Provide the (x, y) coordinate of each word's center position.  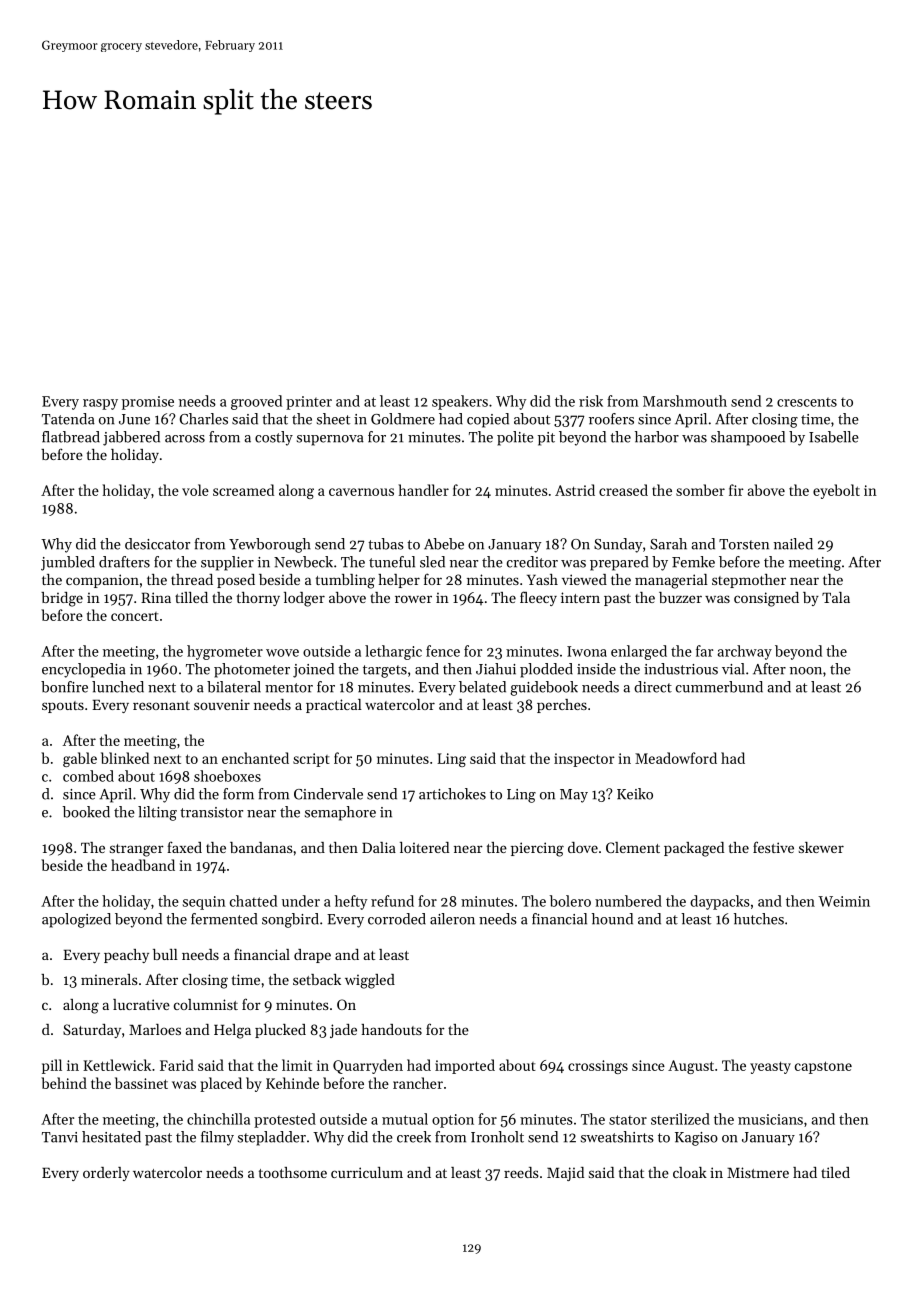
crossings (598, 1067)
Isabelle (834, 437)
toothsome (293, 1172)
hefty (351, 902)
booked (86, 812)
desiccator (157, 544)
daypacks (720, 902)
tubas (386, 544)
